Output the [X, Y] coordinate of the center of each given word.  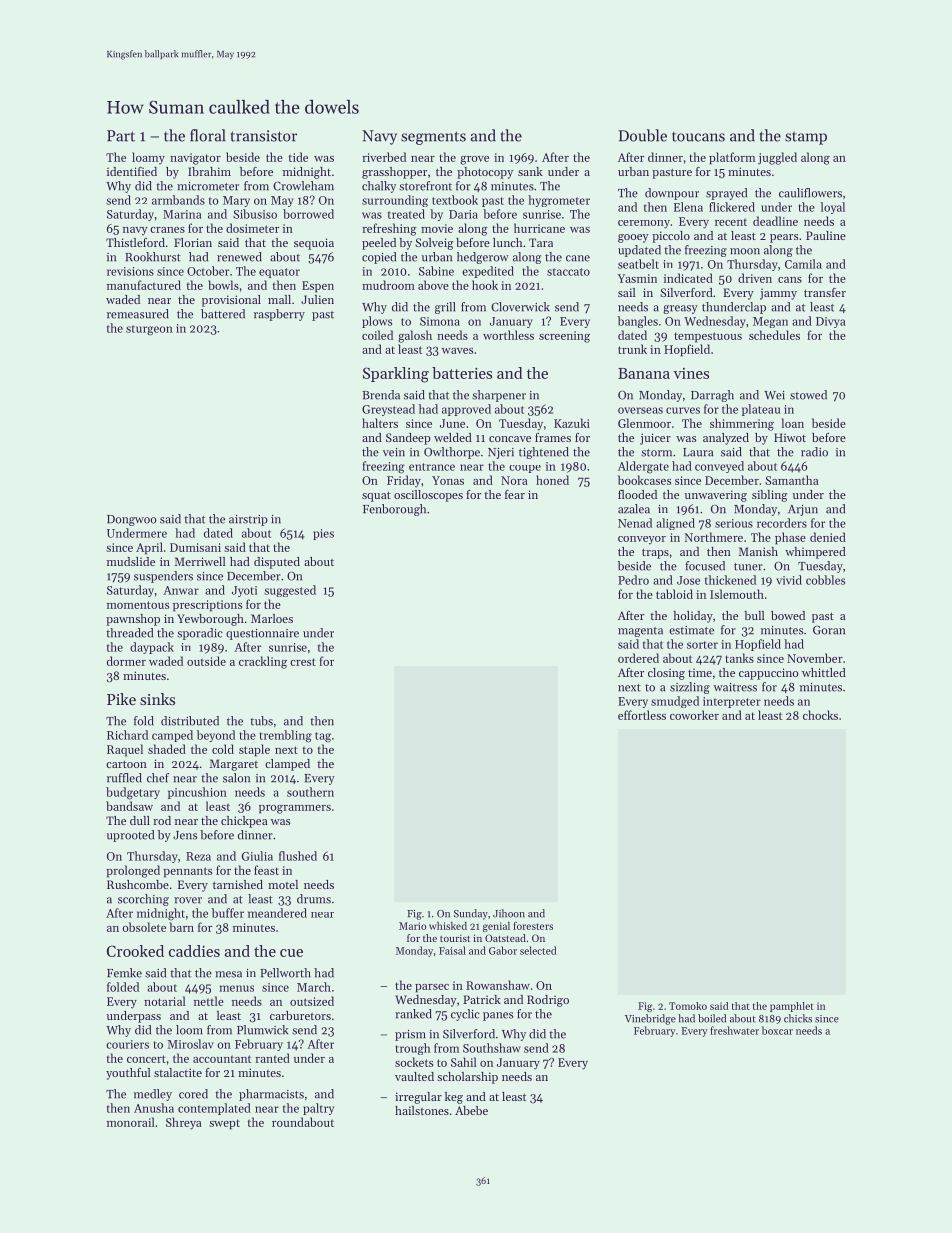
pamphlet [792, 1007]
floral [208, 135]
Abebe [471, 1110]
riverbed [384, 157]
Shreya [184, 1123]
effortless [642, 715]
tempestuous [708, 337]
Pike [121, 699]
